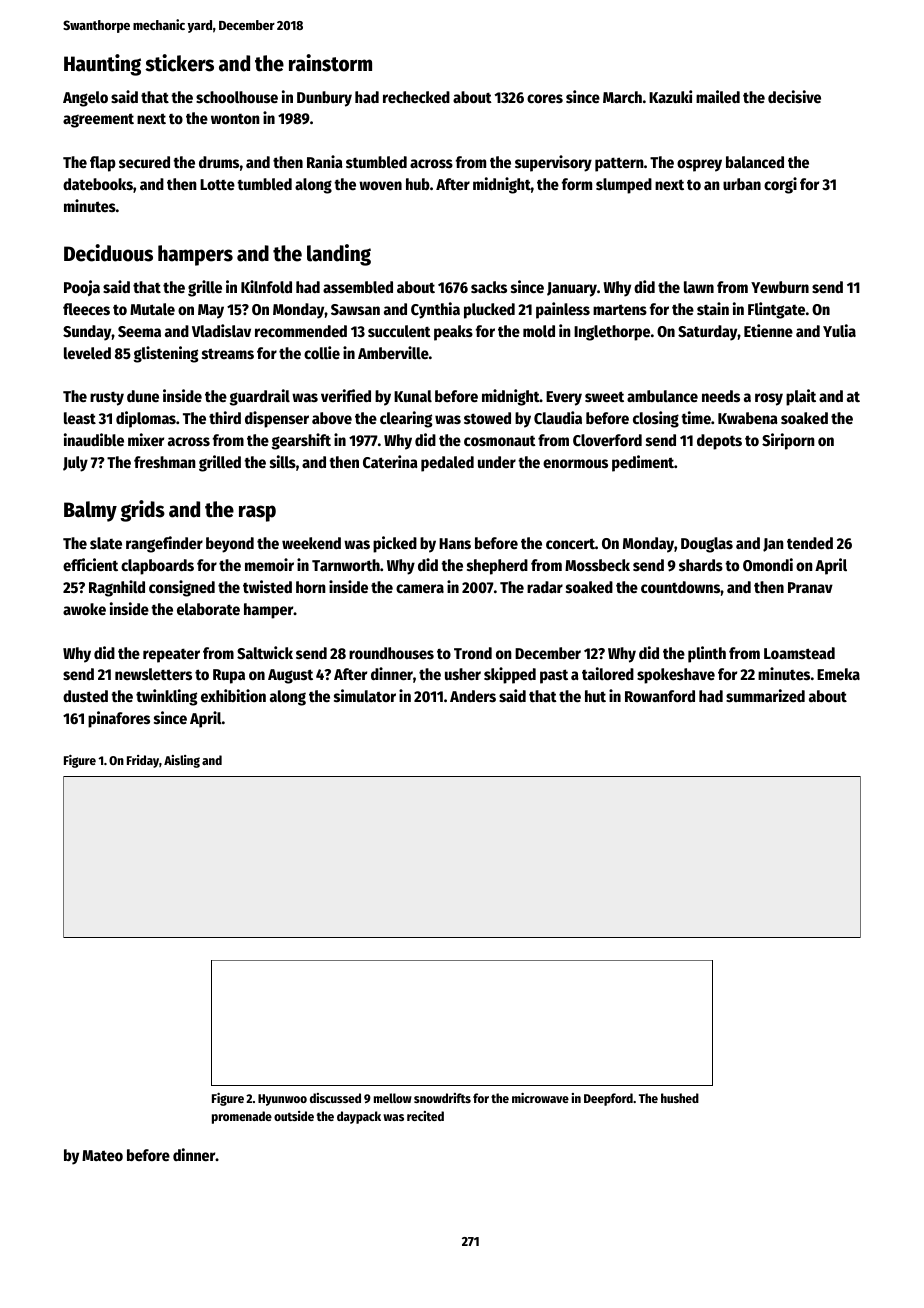 The image size is (924, 1308). I want to click on tended, so click(810, 543).
